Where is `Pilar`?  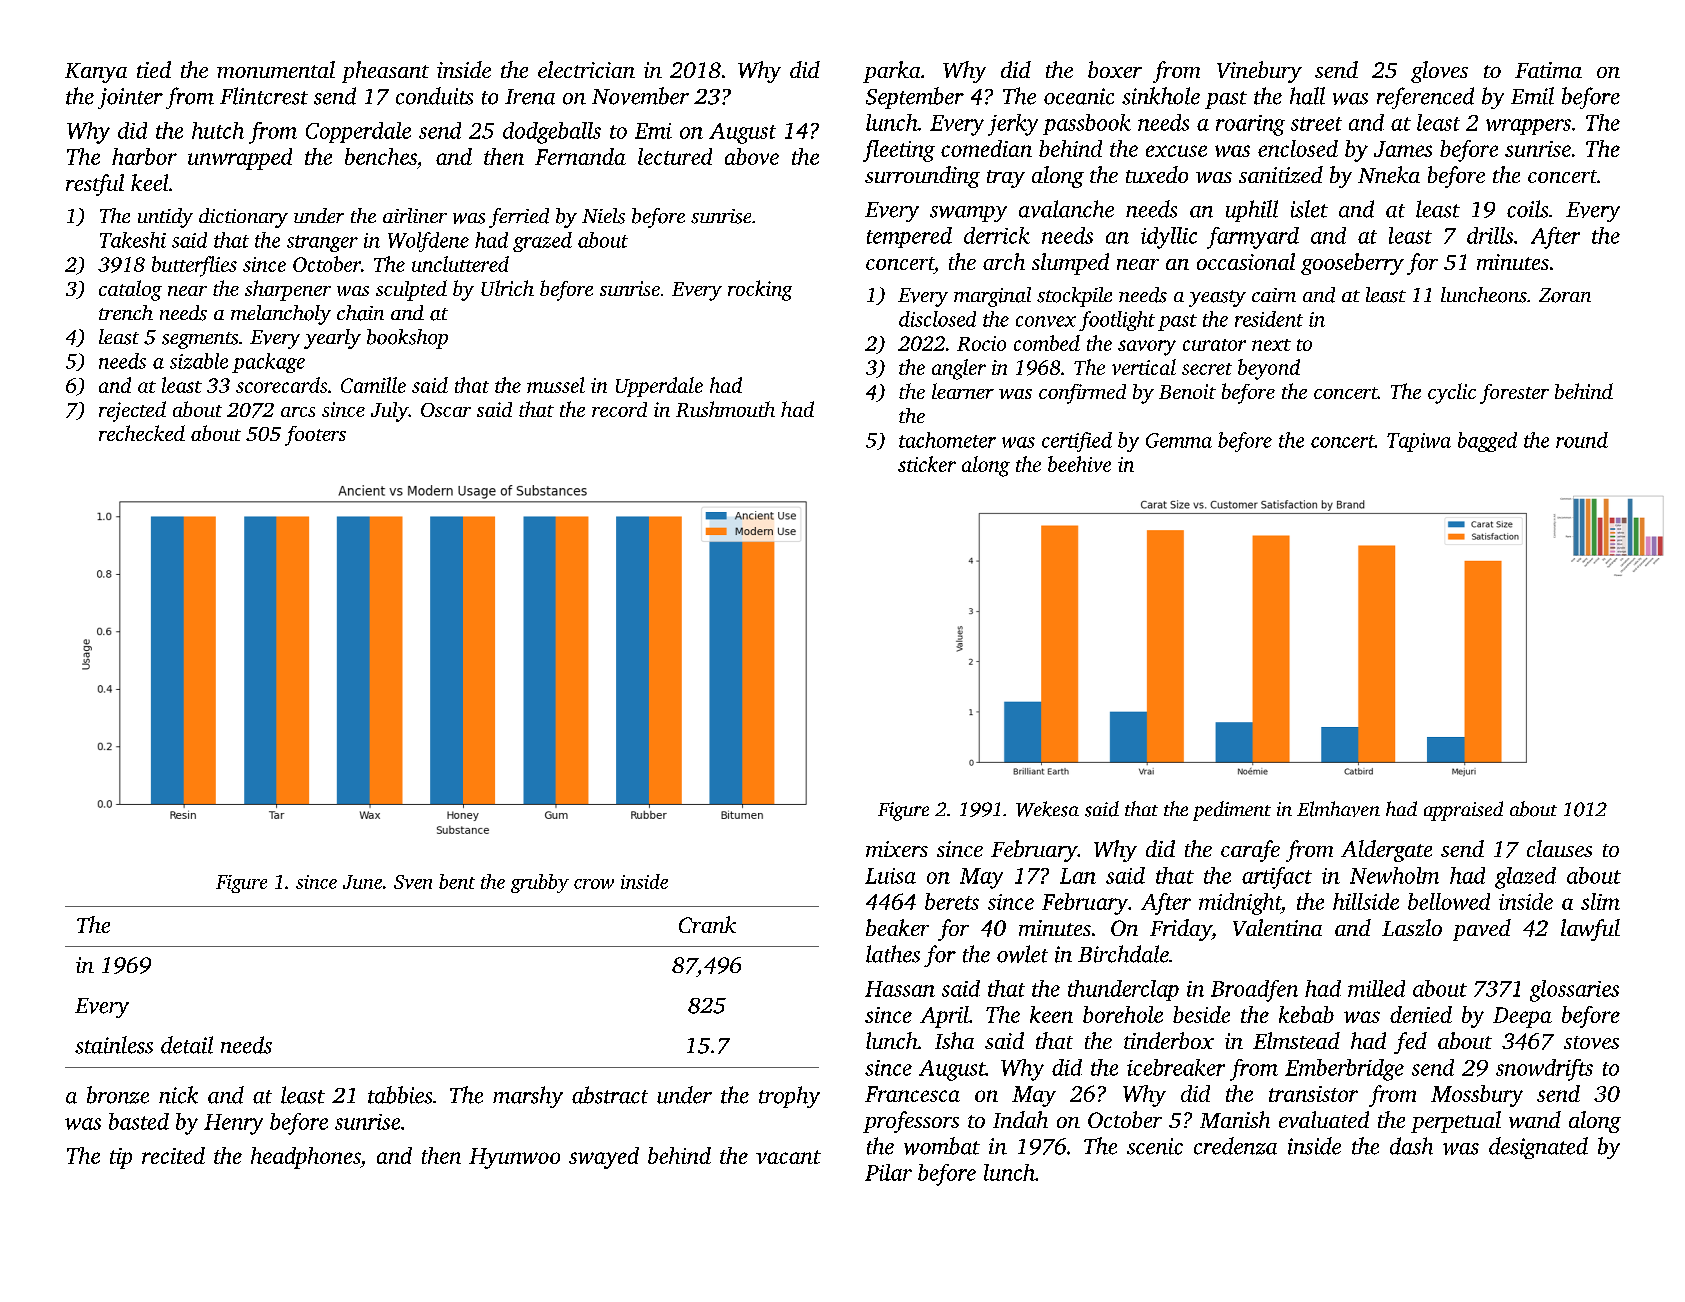 Pilar is located at coordinates (888, 1172).
